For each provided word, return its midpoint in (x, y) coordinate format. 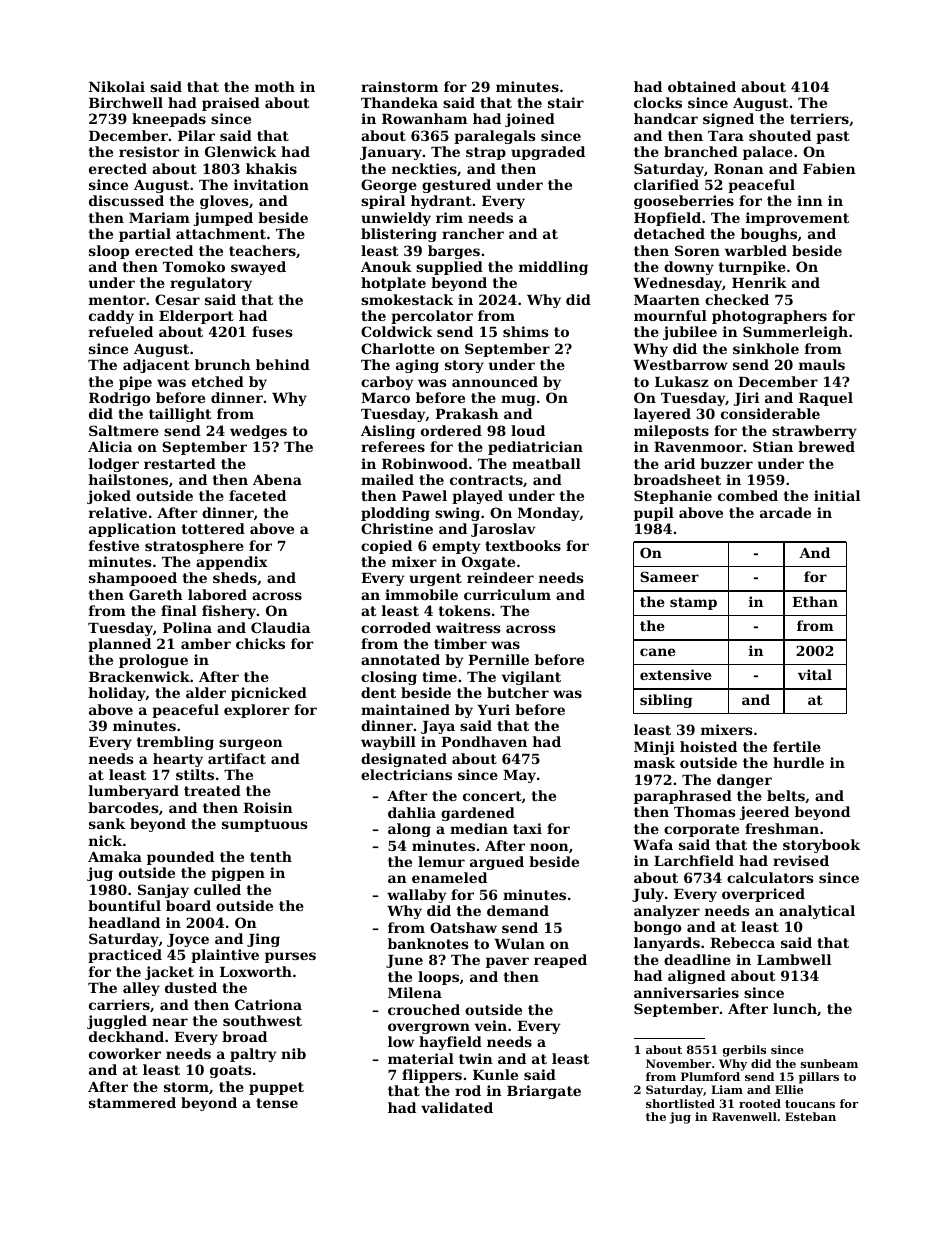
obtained (702, 86)
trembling (175, 743)
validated (457, 1107)
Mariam (159, 217)
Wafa (653, 844)
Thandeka (399, 102)
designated (404, 760)
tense (277, 1103)
